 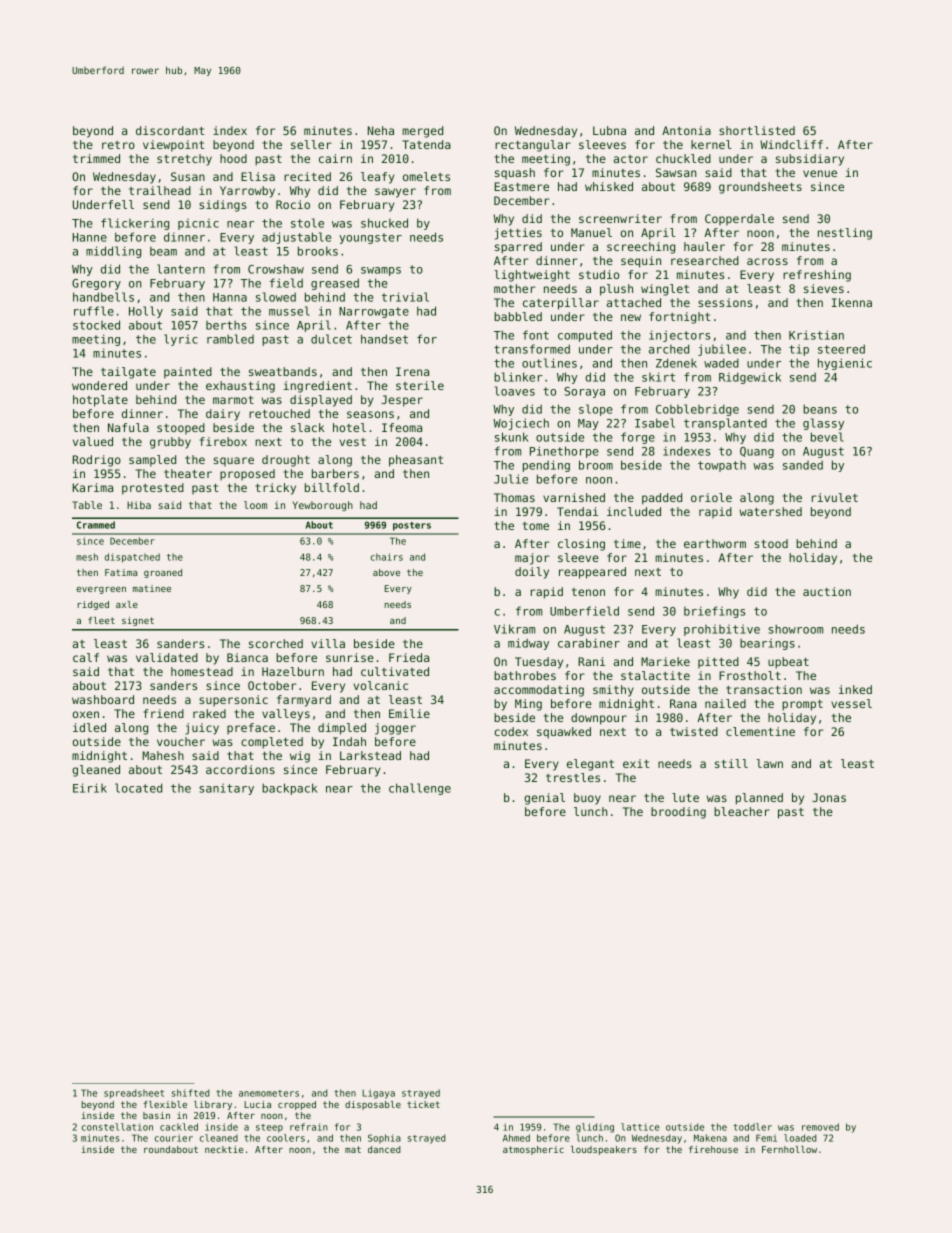 I want to click on Ridgewick, so click(x=750, y=378).
